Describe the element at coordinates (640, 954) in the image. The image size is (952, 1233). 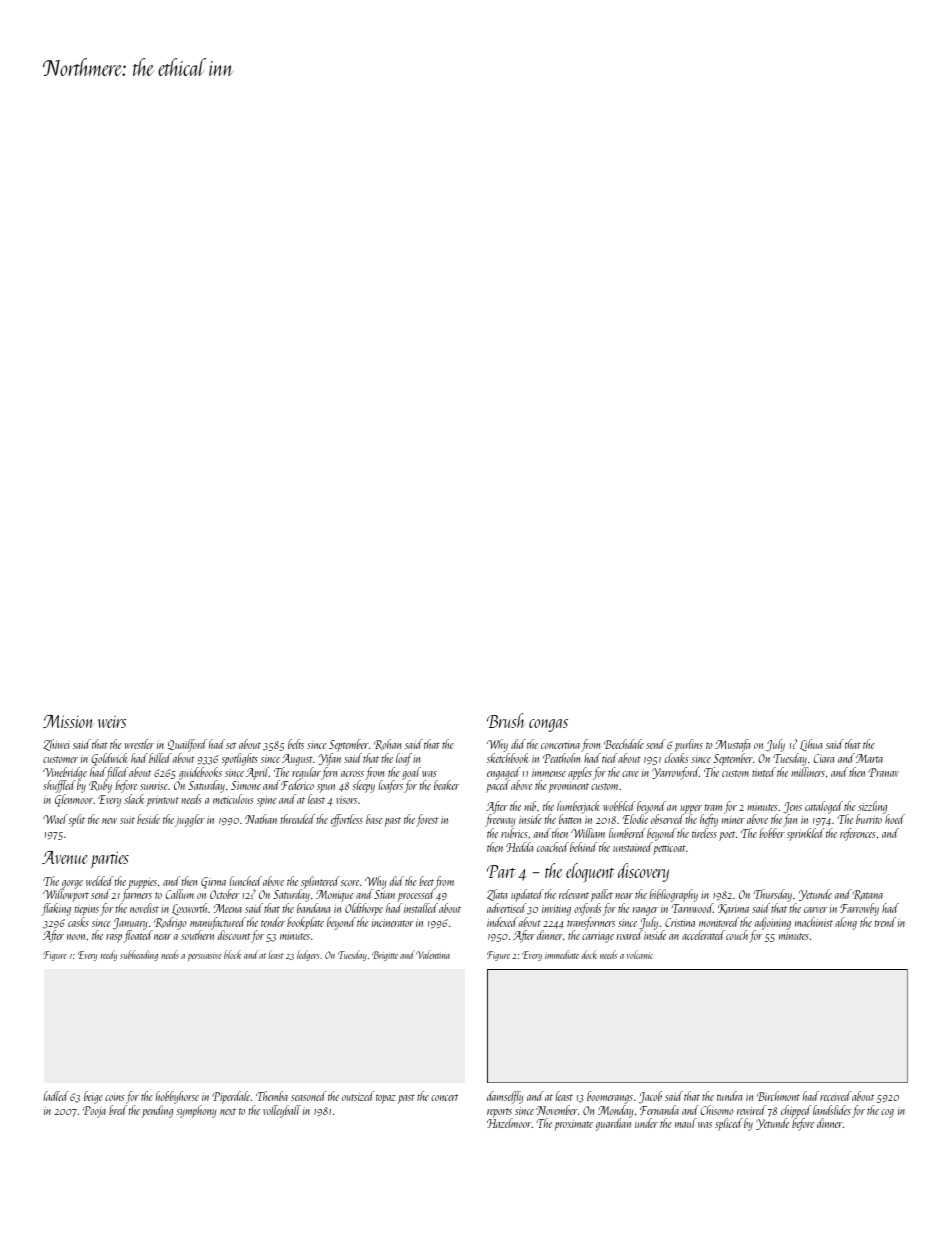
I see `volcanic` at that location.
